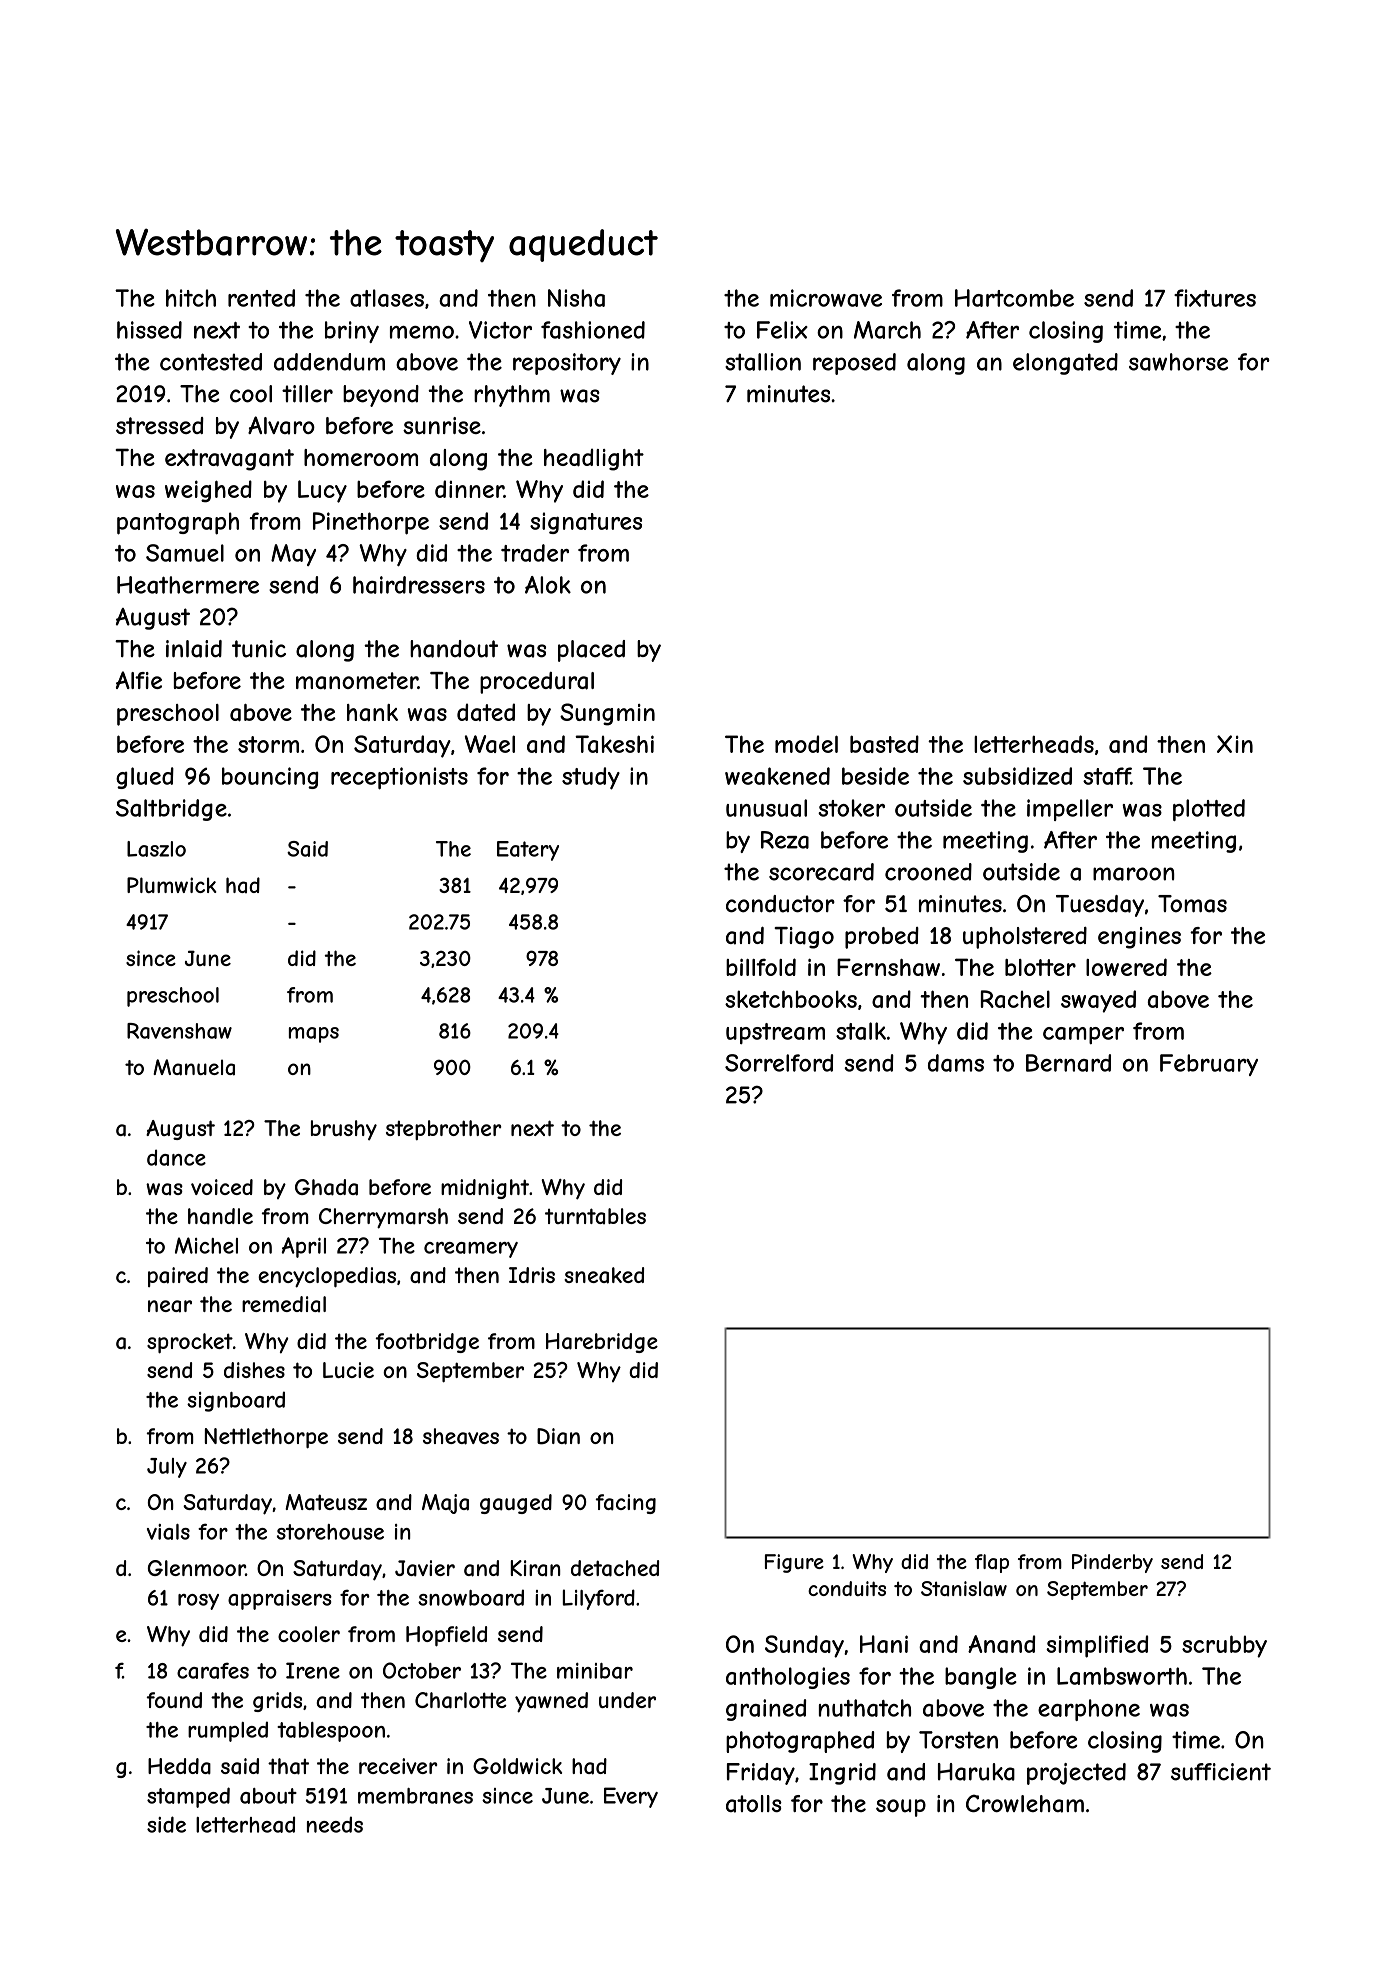  What do you see at coordinates (887, 330) in the page?
I see `March` at bounding box center [887, 330].
